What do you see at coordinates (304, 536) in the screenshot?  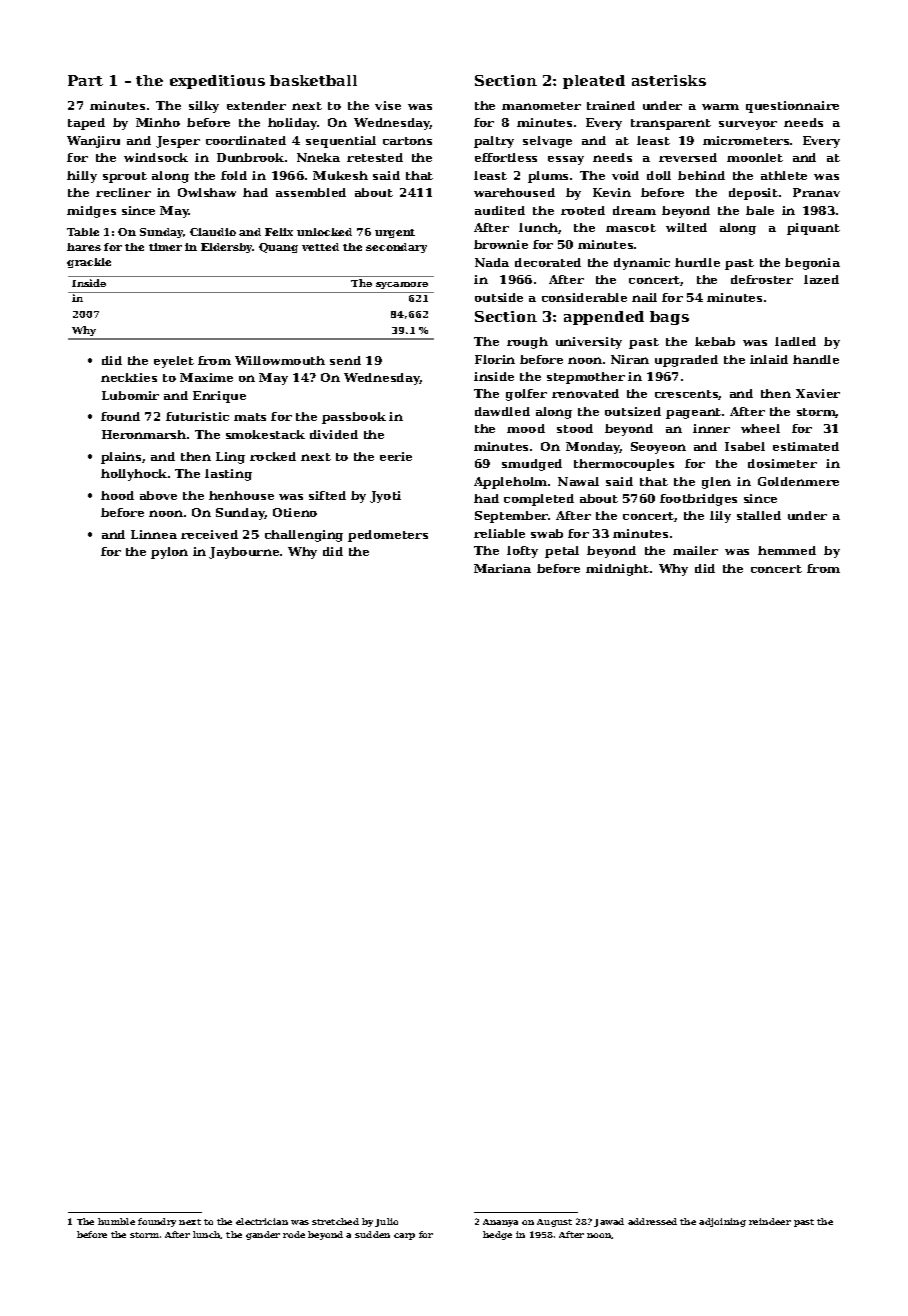 I see `challenging` at bounding box center [304, 536].
